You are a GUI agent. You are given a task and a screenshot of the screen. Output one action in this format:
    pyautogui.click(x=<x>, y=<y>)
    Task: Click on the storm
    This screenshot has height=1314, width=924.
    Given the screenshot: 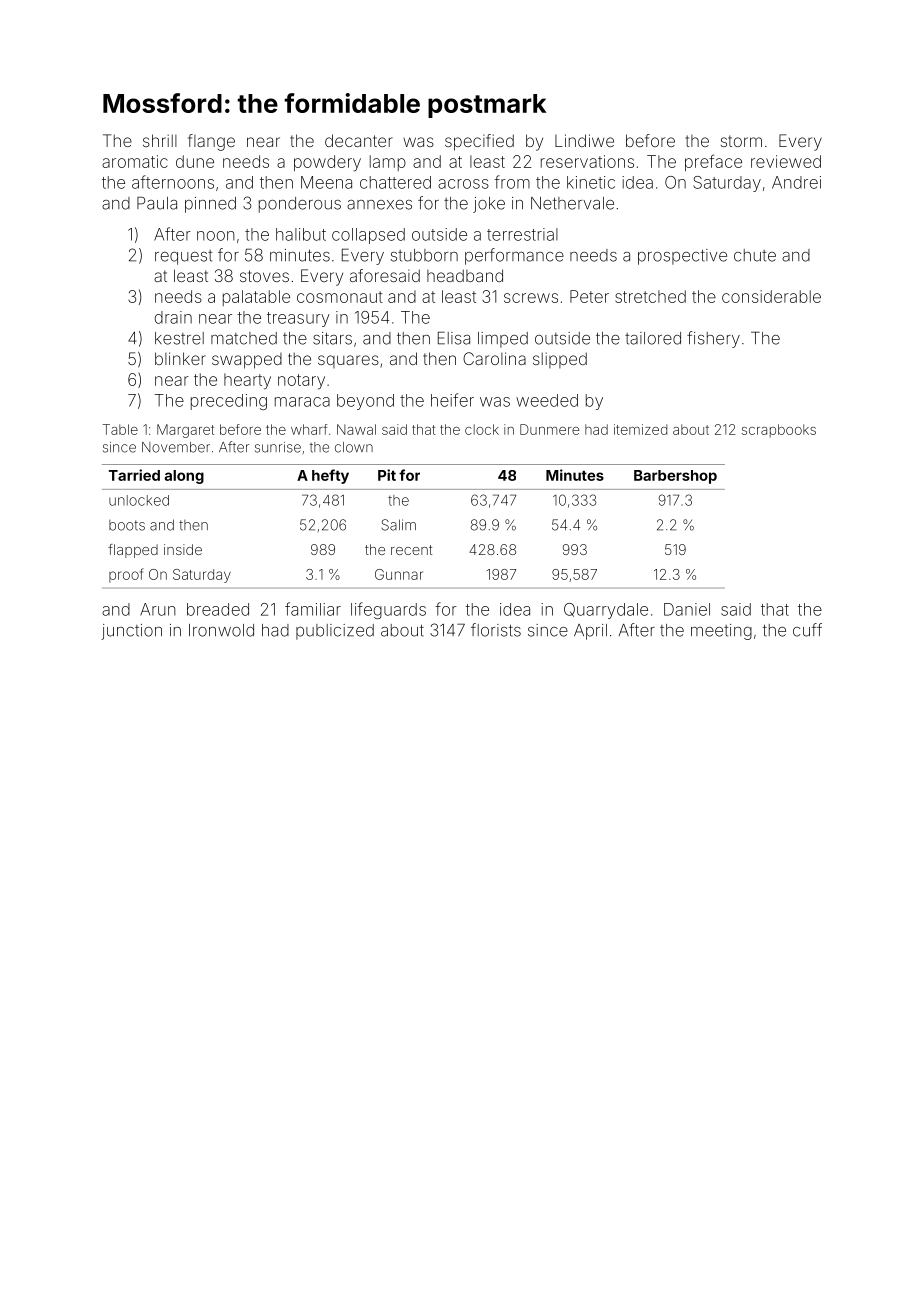 What is the action you would take?
    pyautogui.click(x=741, y=141)
